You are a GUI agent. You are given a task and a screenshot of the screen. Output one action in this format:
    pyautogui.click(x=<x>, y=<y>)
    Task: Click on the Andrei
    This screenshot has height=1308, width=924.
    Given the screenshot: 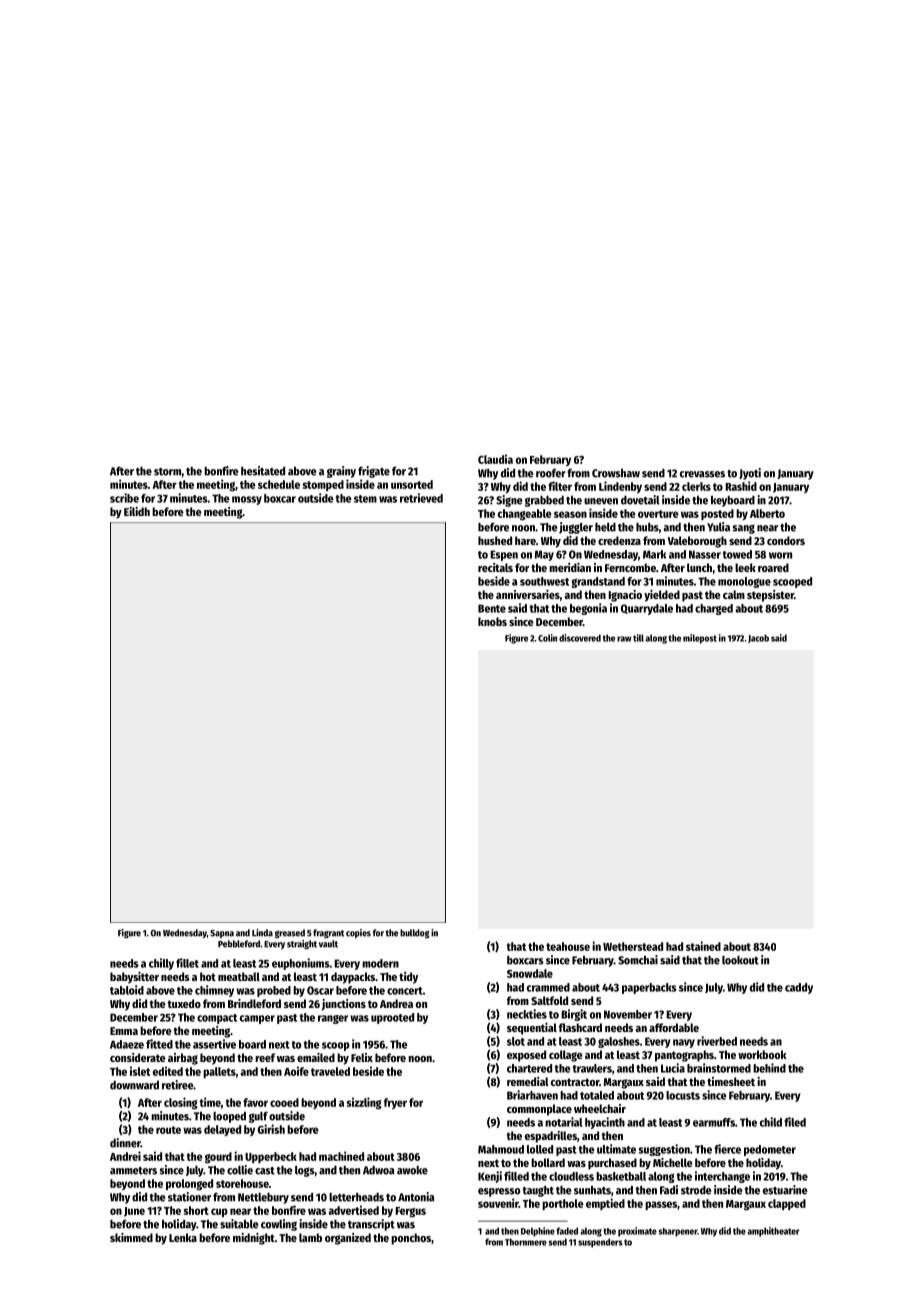 What is the action you would take?
    pyautogui.click(x=125, y=1156)
